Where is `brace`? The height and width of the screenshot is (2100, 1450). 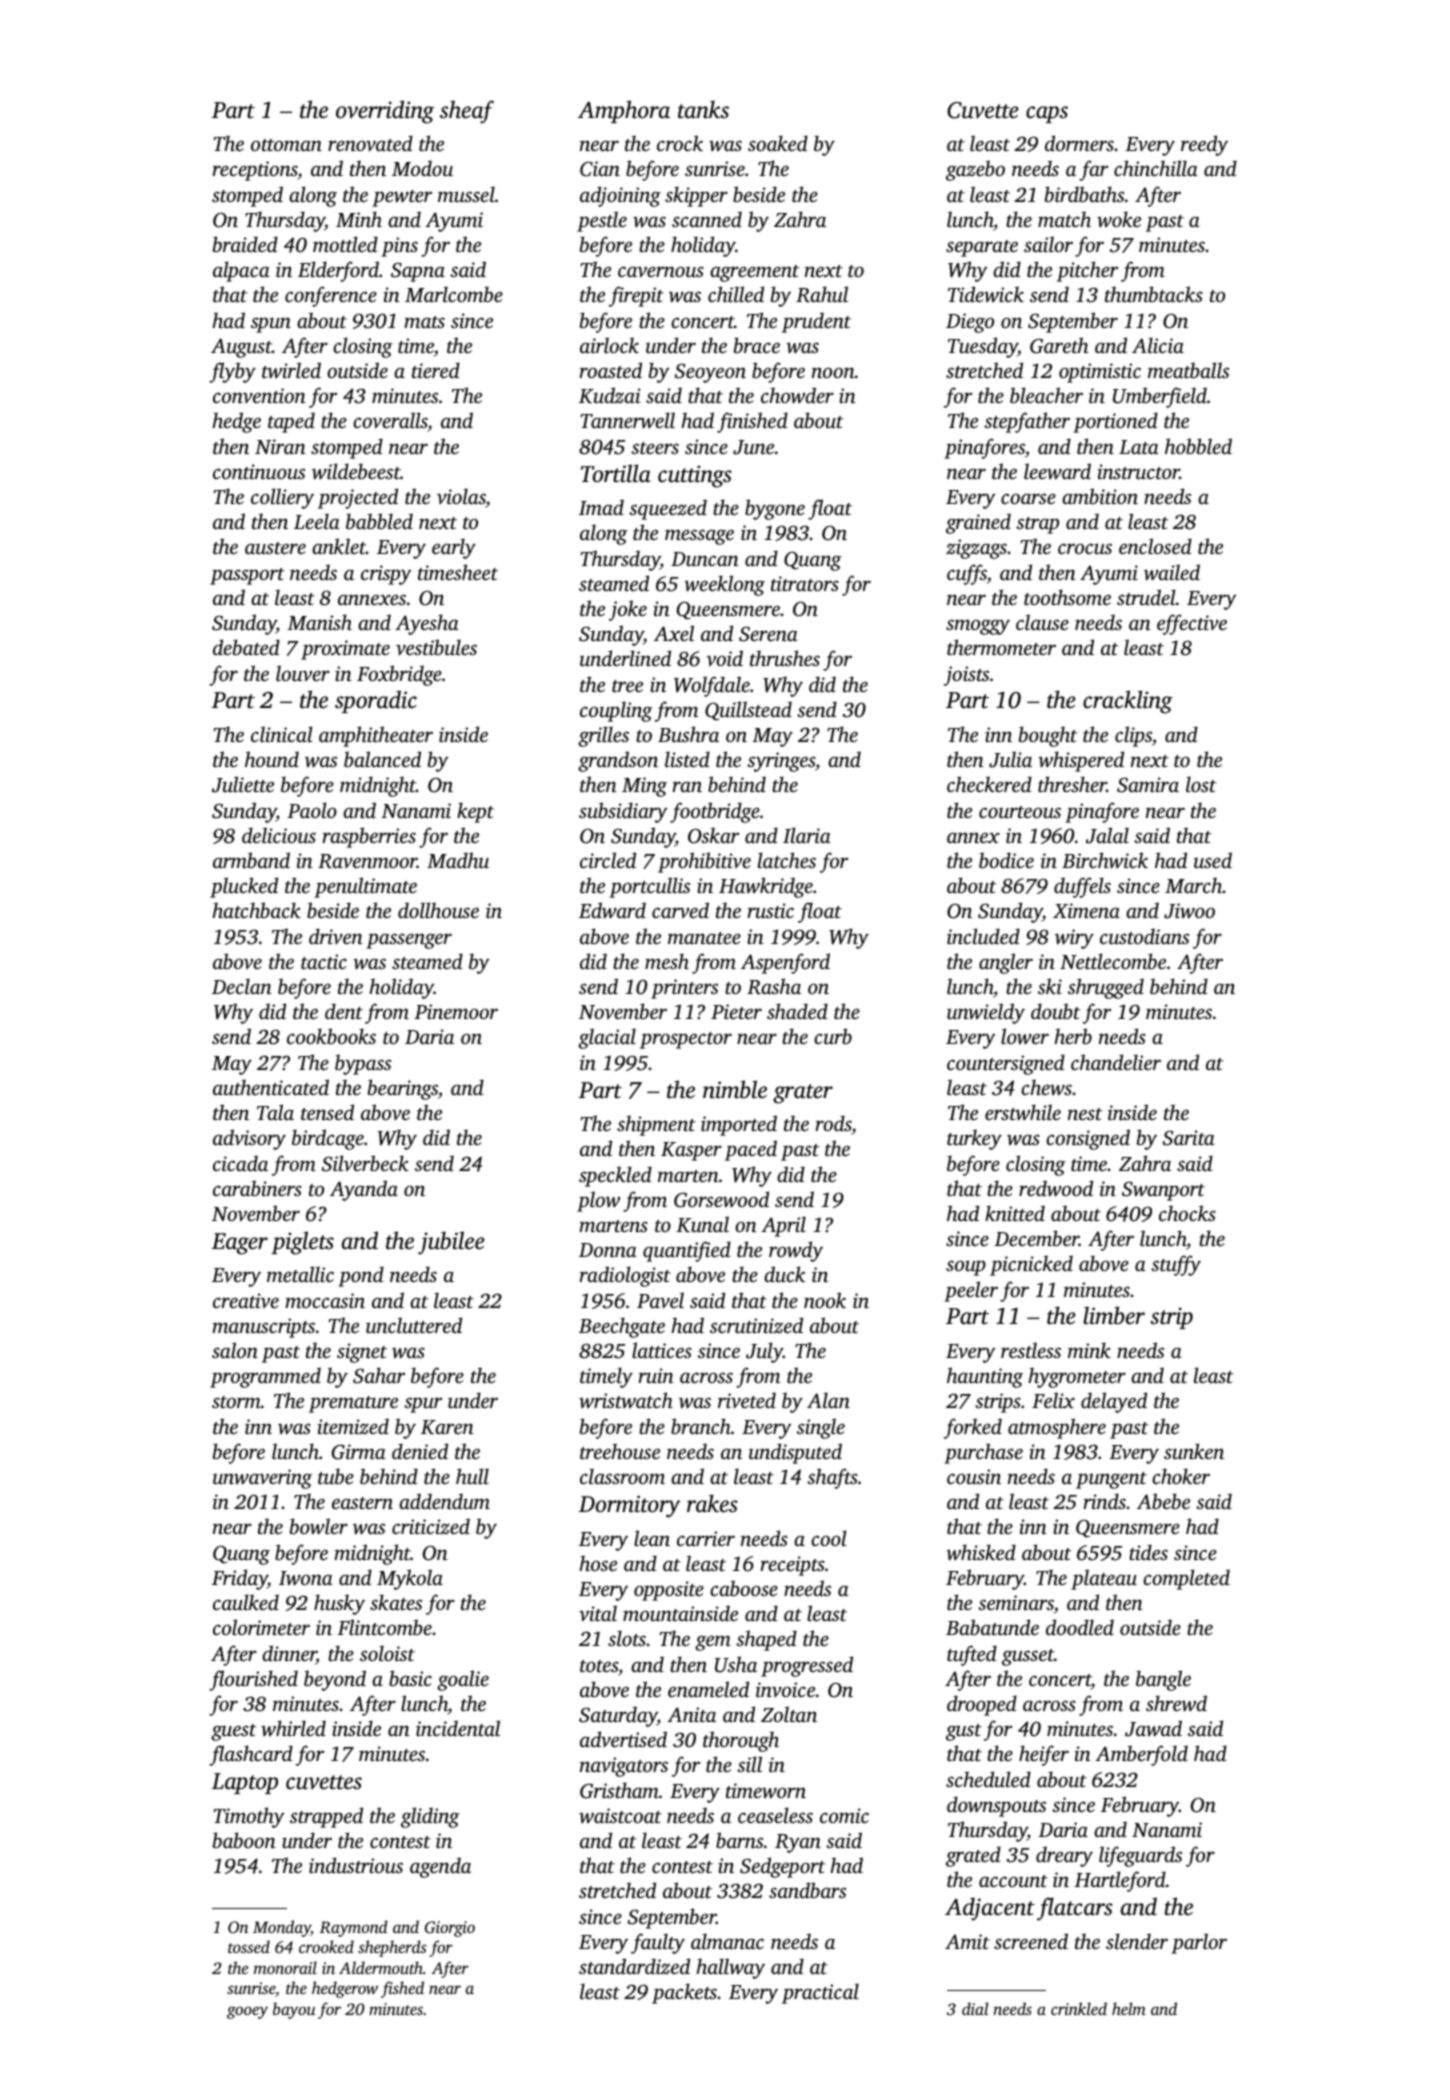 brace is located at coordinates (757, 345).
